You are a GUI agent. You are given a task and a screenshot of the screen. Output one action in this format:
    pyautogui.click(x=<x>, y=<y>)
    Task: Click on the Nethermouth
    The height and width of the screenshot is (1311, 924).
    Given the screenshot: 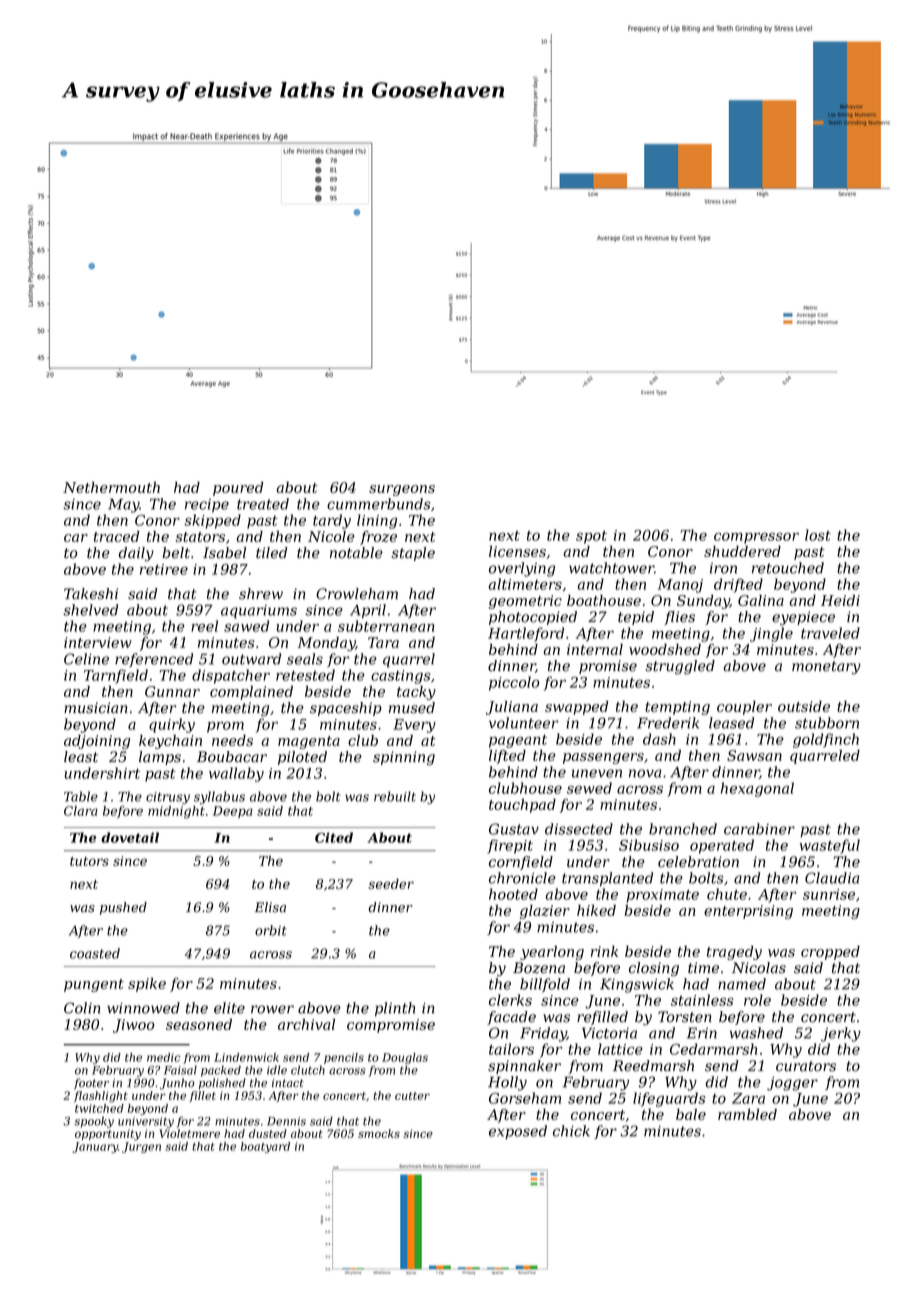 What is the action you would take?
    pyautogui.click(x=111, y=487)
